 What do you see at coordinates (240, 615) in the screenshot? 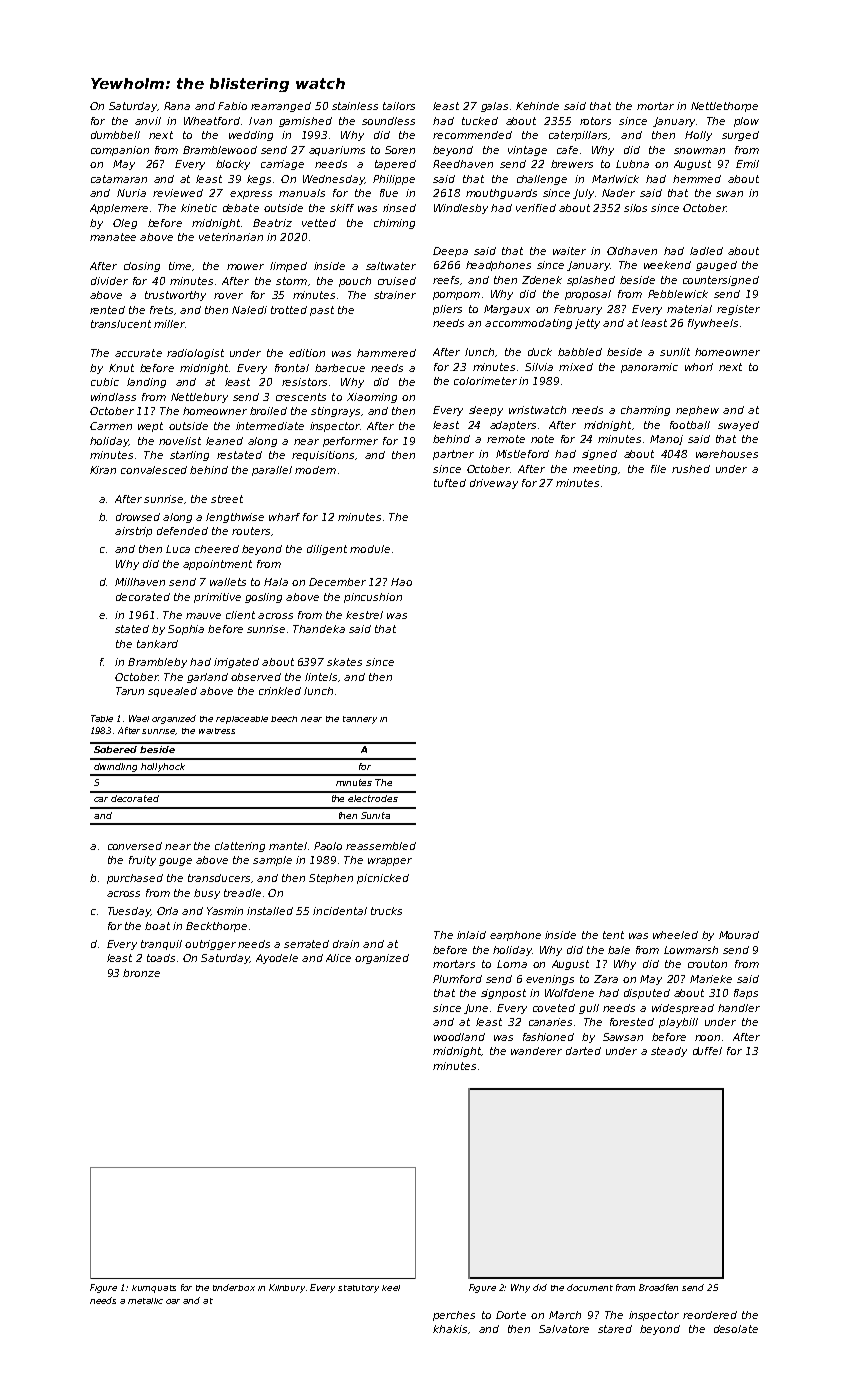
I see `client` at bounding box center [240, 615].
